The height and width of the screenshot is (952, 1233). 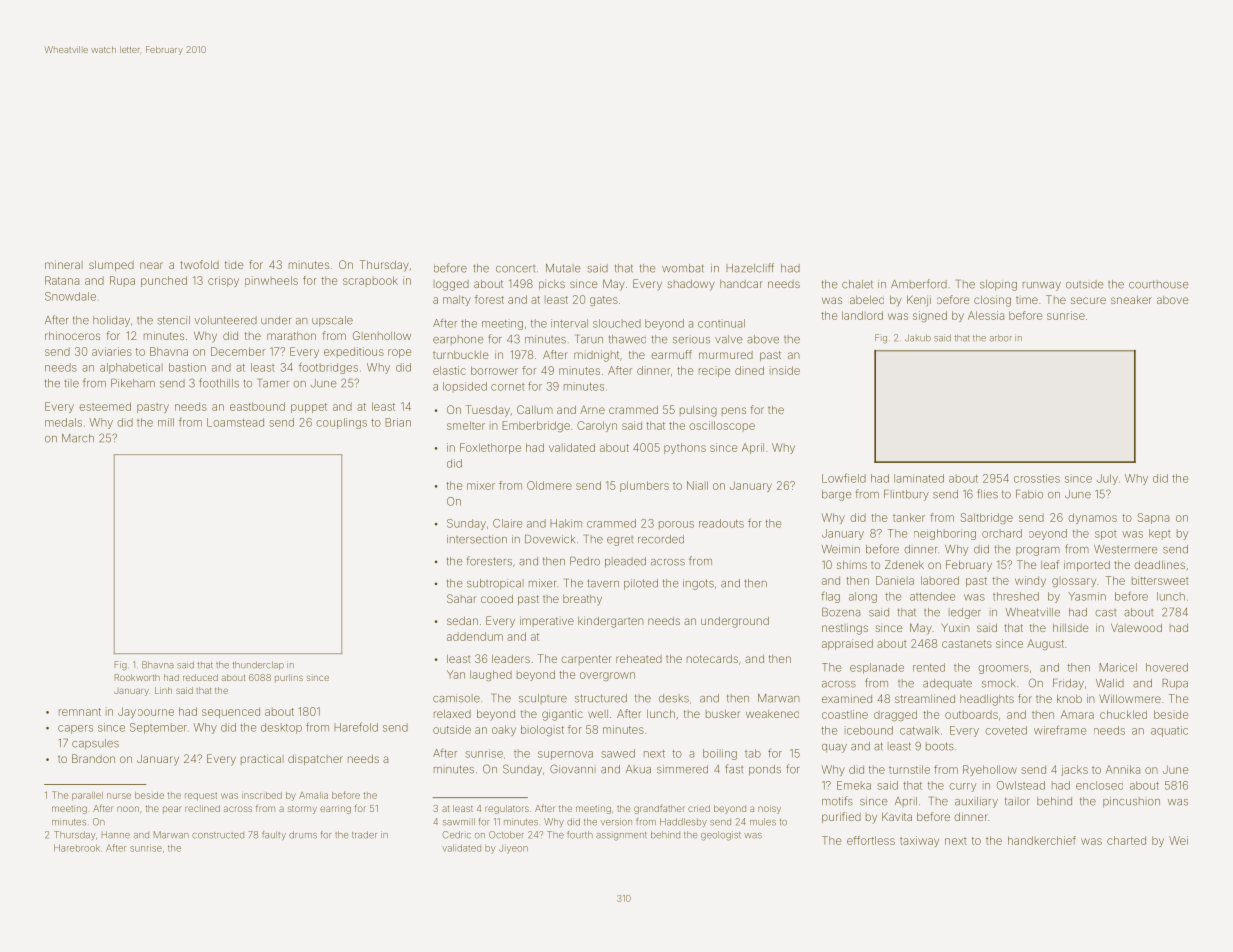 I want to click on dynamos, so click(x=1092, y=518).
